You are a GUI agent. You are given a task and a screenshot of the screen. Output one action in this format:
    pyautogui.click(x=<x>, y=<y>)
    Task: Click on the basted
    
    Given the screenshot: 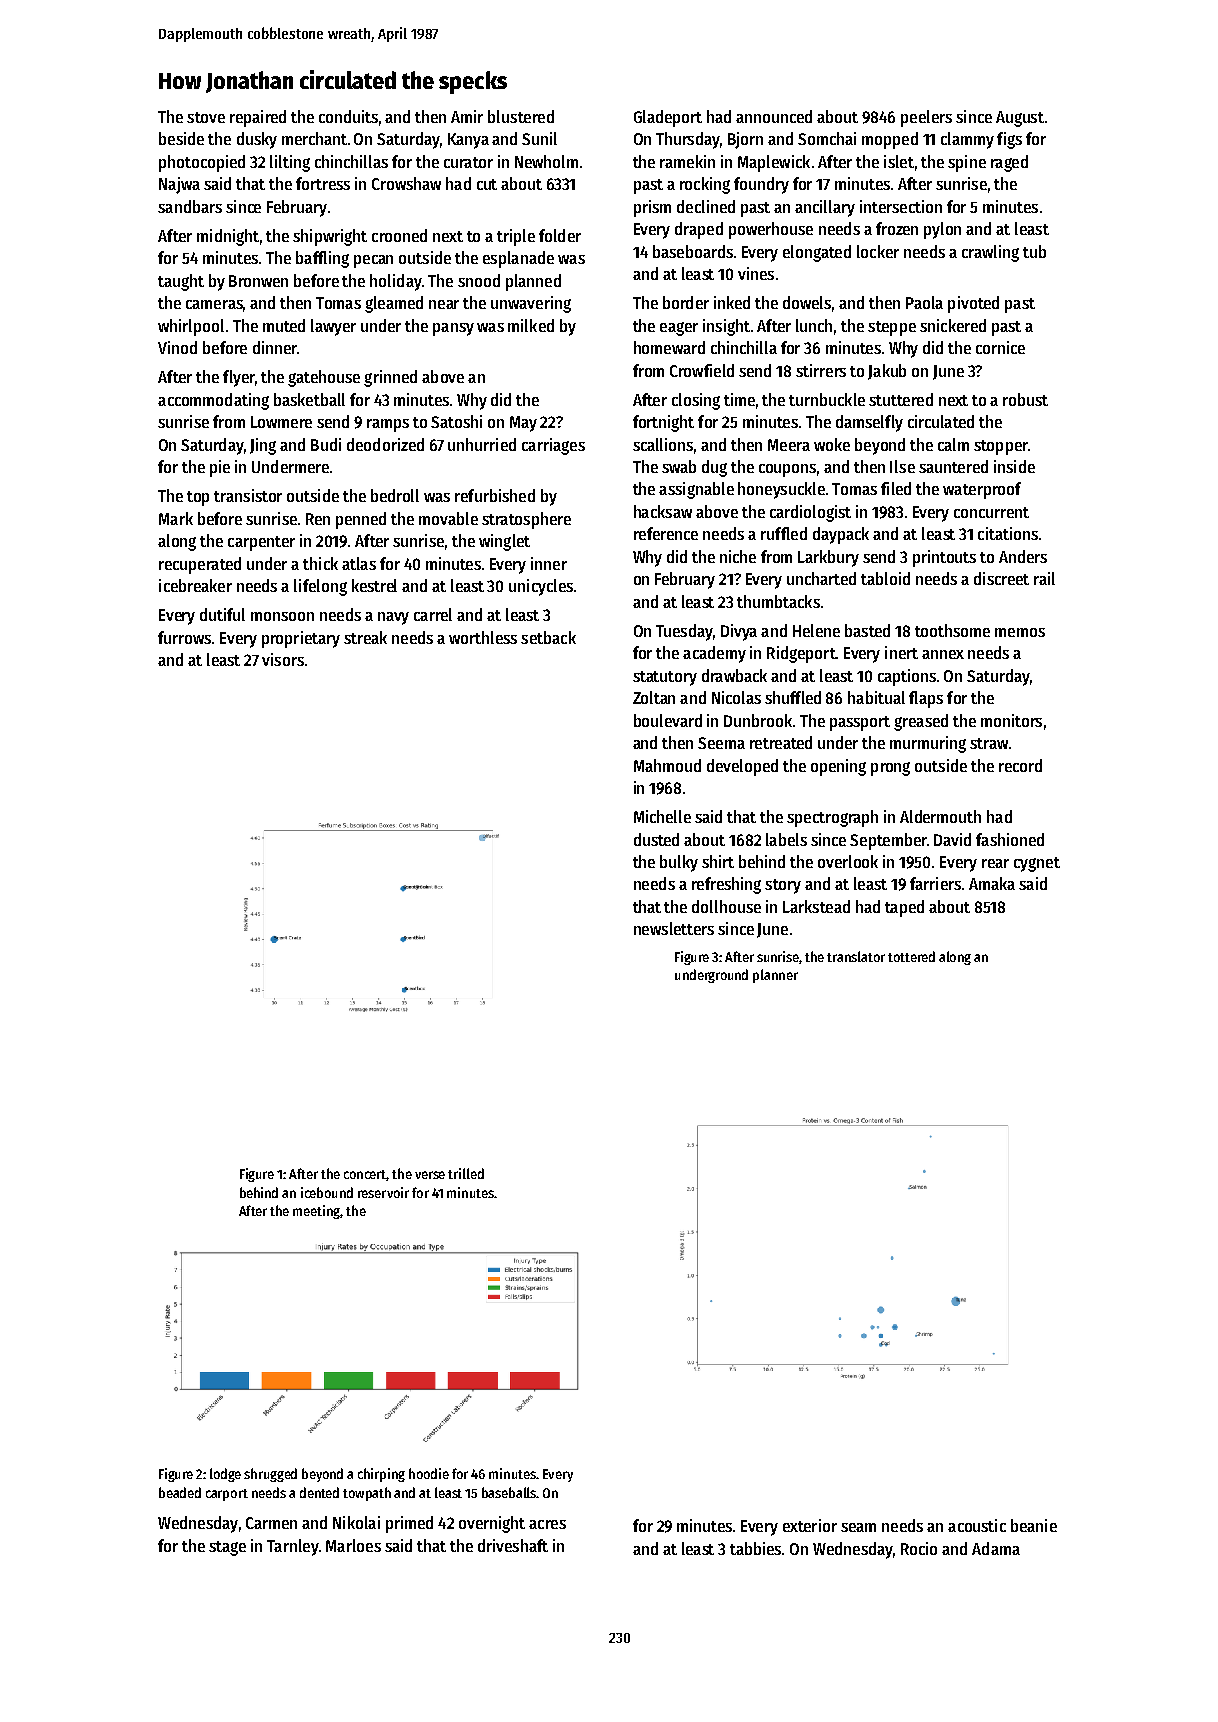 What is the action you would take?
    pyautogui.click(x=867, y=630)
